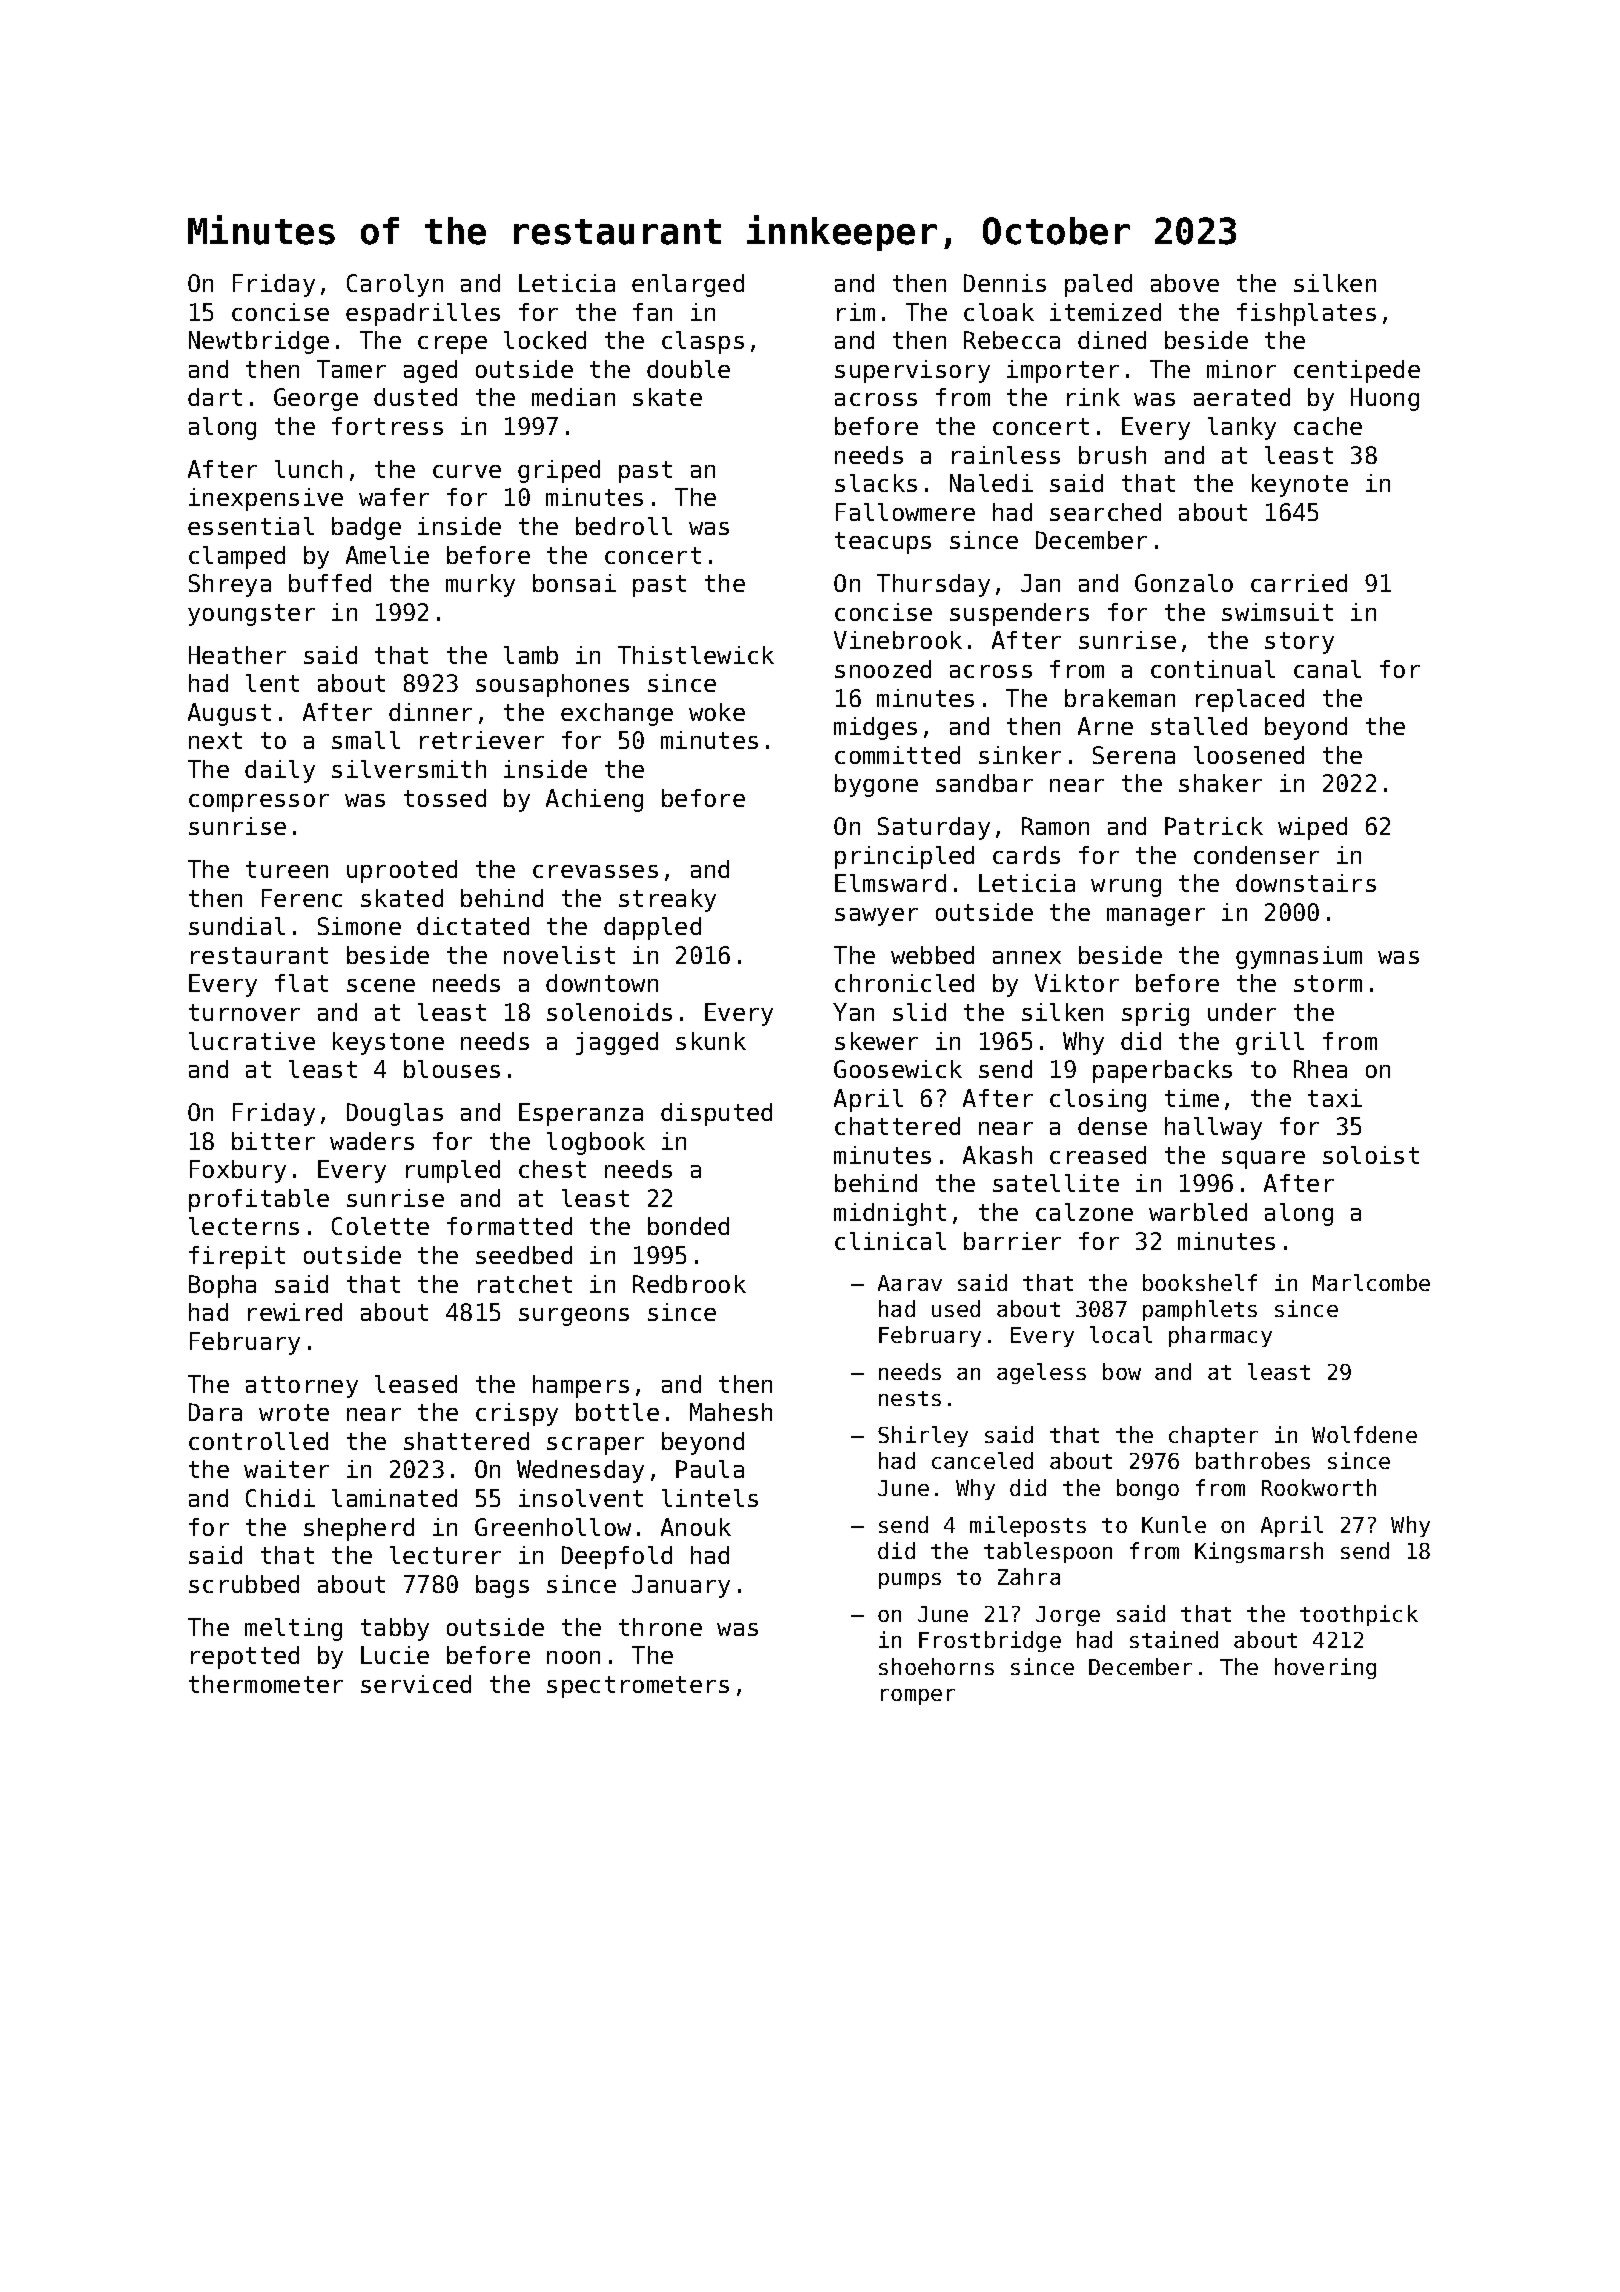  What do you see at coordinates (918, 1697) in the screenshot?
I see `romper` at bounding box center [918, 1697].
